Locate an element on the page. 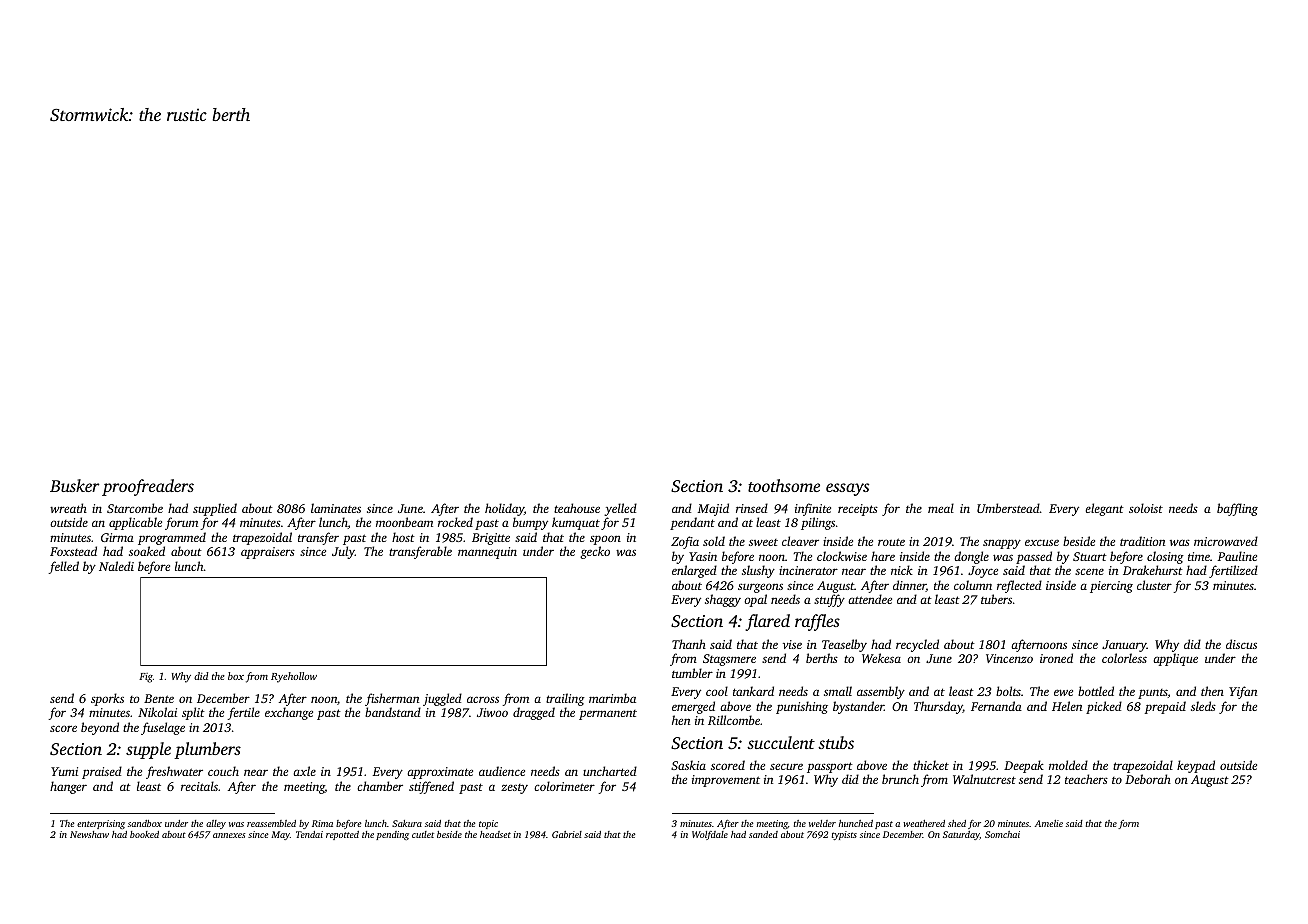 This image has width=1308, height=924. Thanh is located at coordinates (689, 644).
